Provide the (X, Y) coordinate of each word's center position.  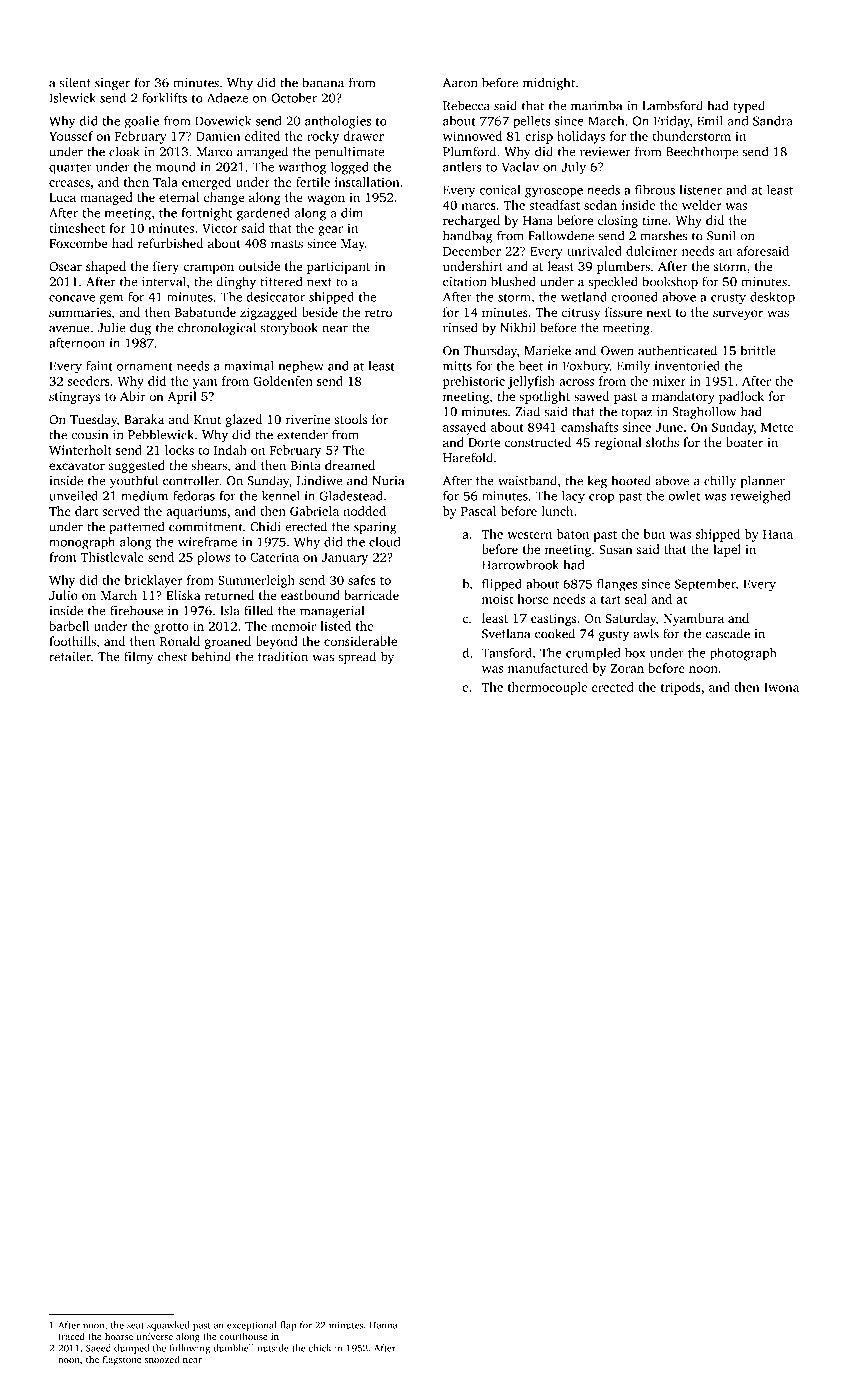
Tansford (506, 653)
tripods (681, 688)
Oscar (65, 266)
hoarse (119, 1336)
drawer (363, 136)
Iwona (781, 687)
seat (135, 1326)
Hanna (383, 1325)
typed (749, 106)
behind (211, 656)
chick (320, 1348)
